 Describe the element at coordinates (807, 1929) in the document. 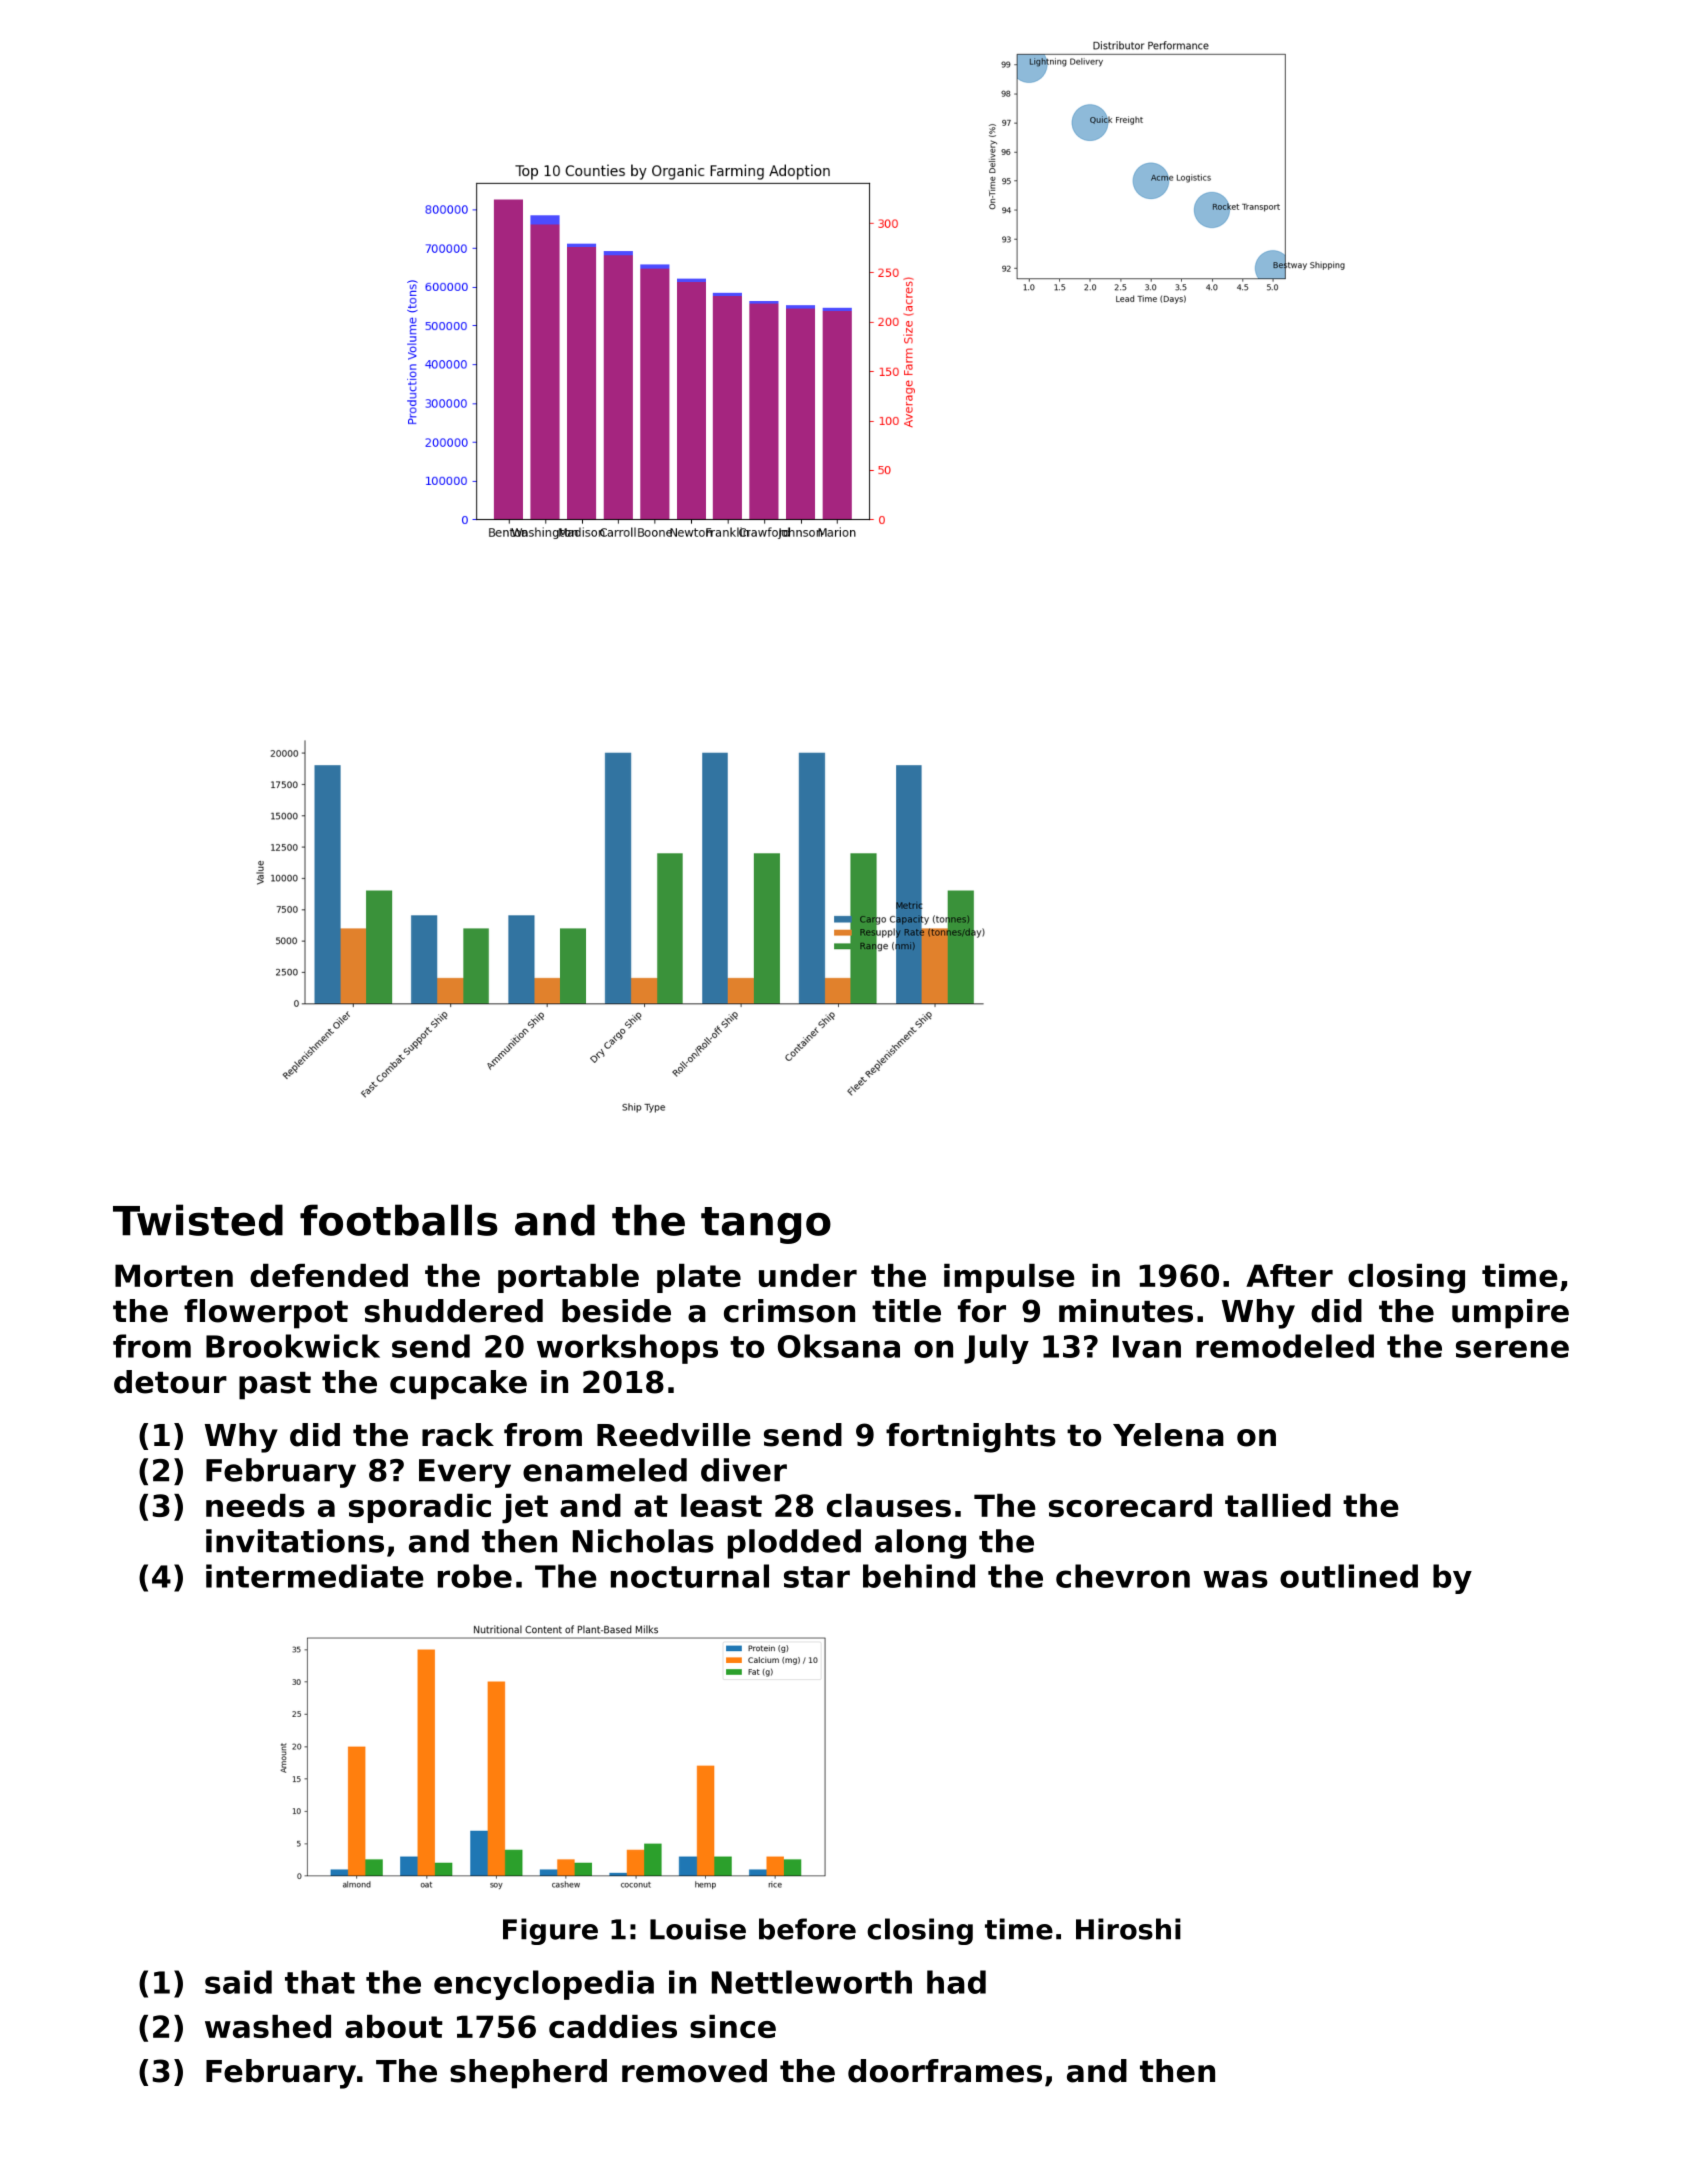

I see `before` at that location.
